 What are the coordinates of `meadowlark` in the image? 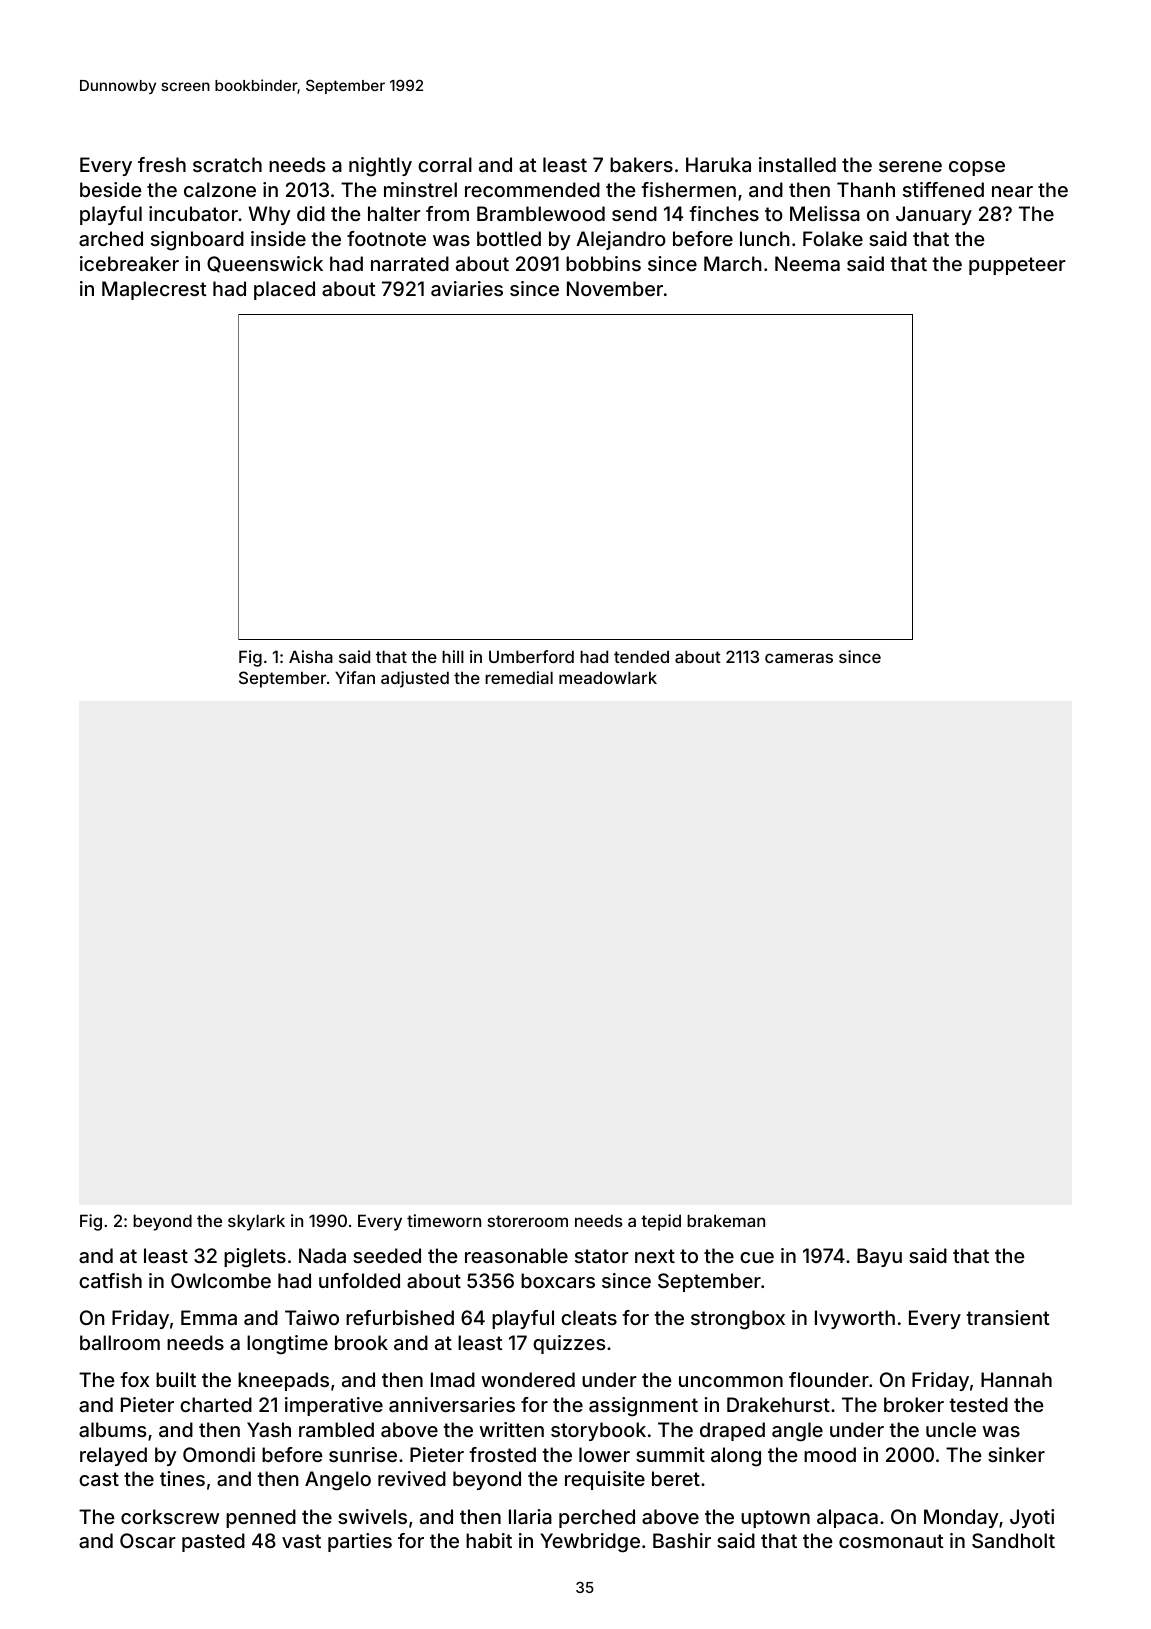 It's located at (608, 677).
